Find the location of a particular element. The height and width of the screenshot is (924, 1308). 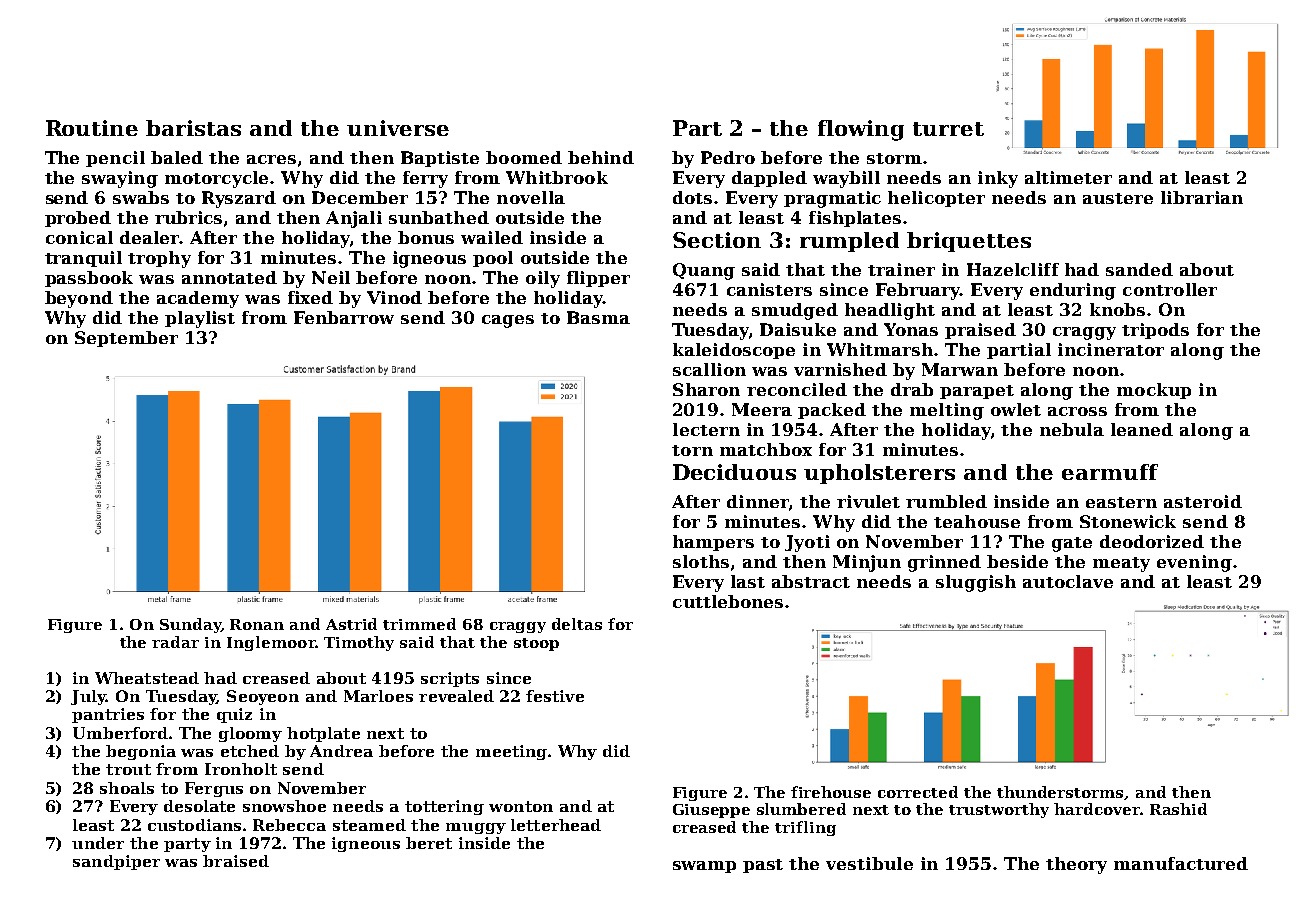

shoals is located at coordinates (127, 788).
